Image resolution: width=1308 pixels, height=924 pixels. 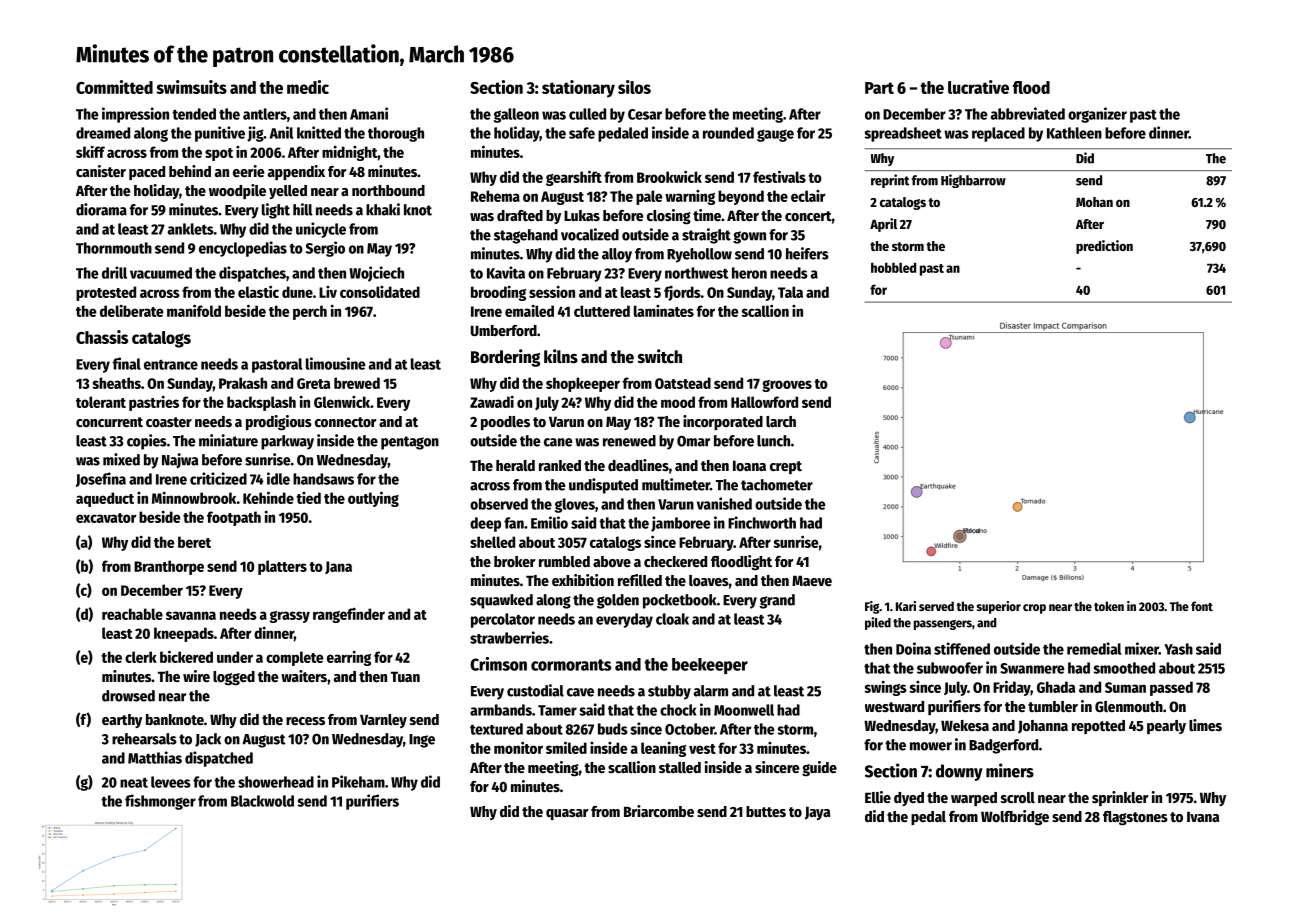 I want to click on Thornmouth, so click(x=114, y=248).
